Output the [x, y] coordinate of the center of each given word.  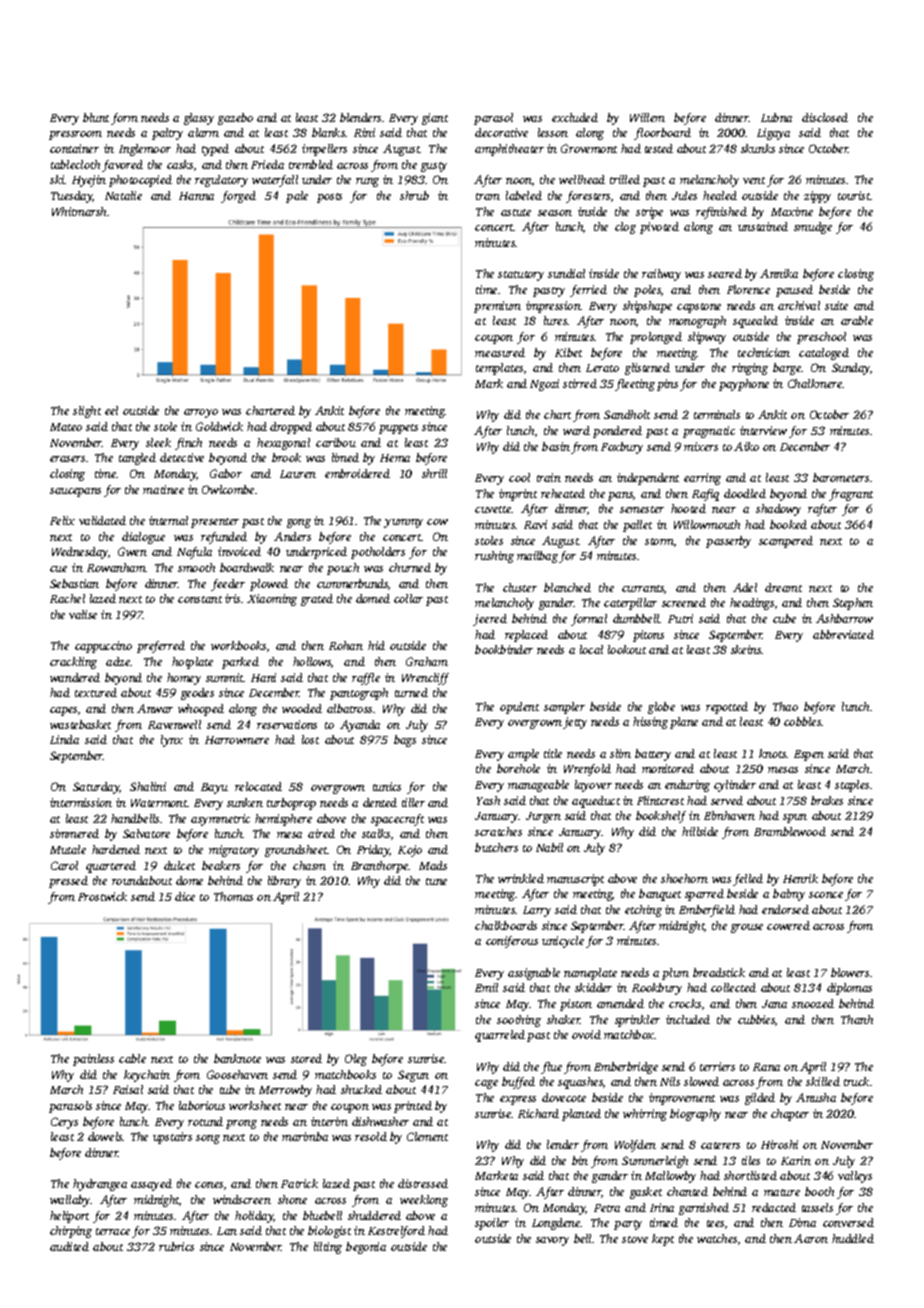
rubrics [176, 1246]
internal [168, 520]
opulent [519, 708]
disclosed [825, 117]
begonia [366, 1248]
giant [435, 119]
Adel [745, 587]
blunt [96, 117]
